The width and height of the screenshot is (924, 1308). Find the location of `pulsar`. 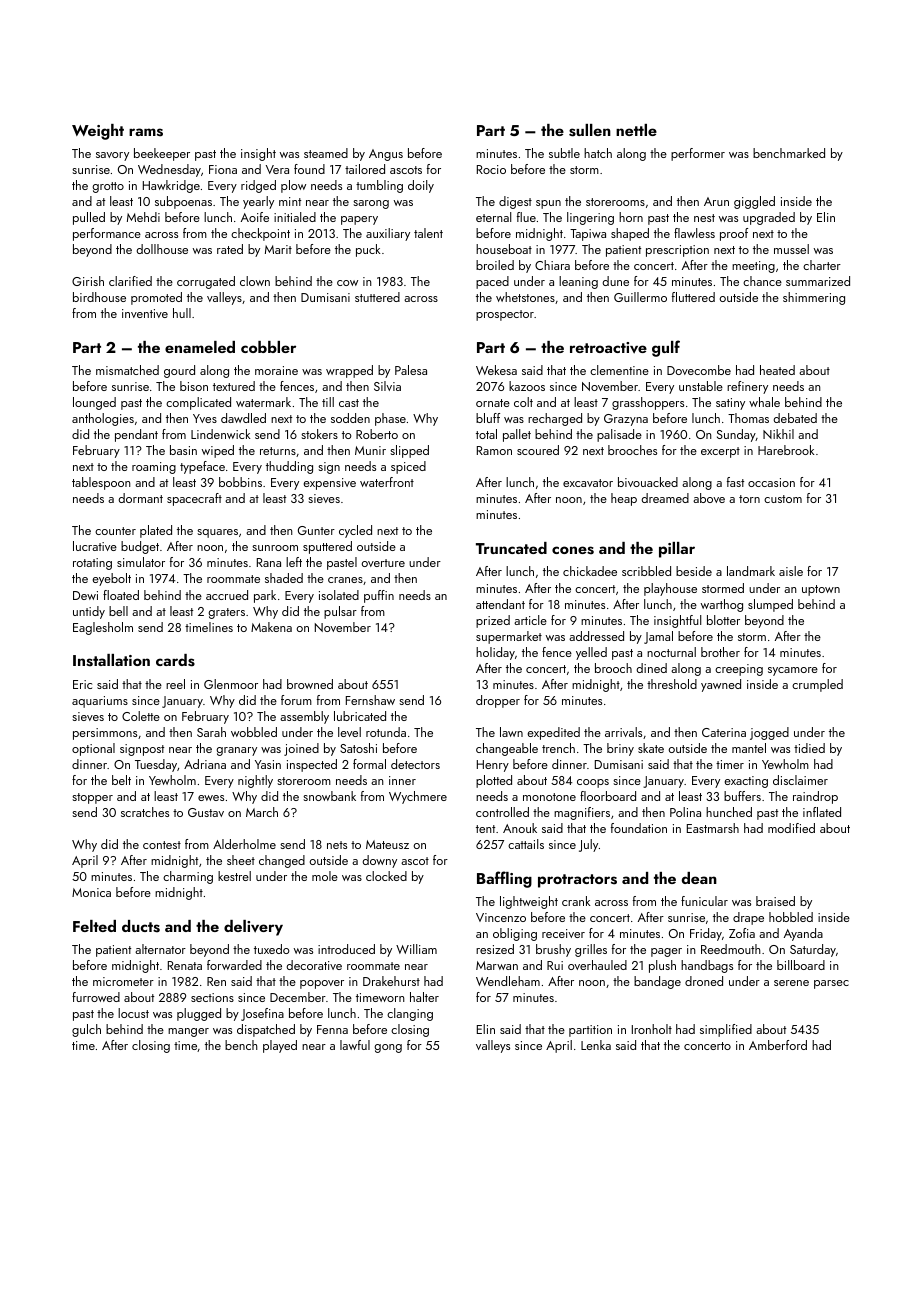

pulsar is located at coordinates (340, 612).
